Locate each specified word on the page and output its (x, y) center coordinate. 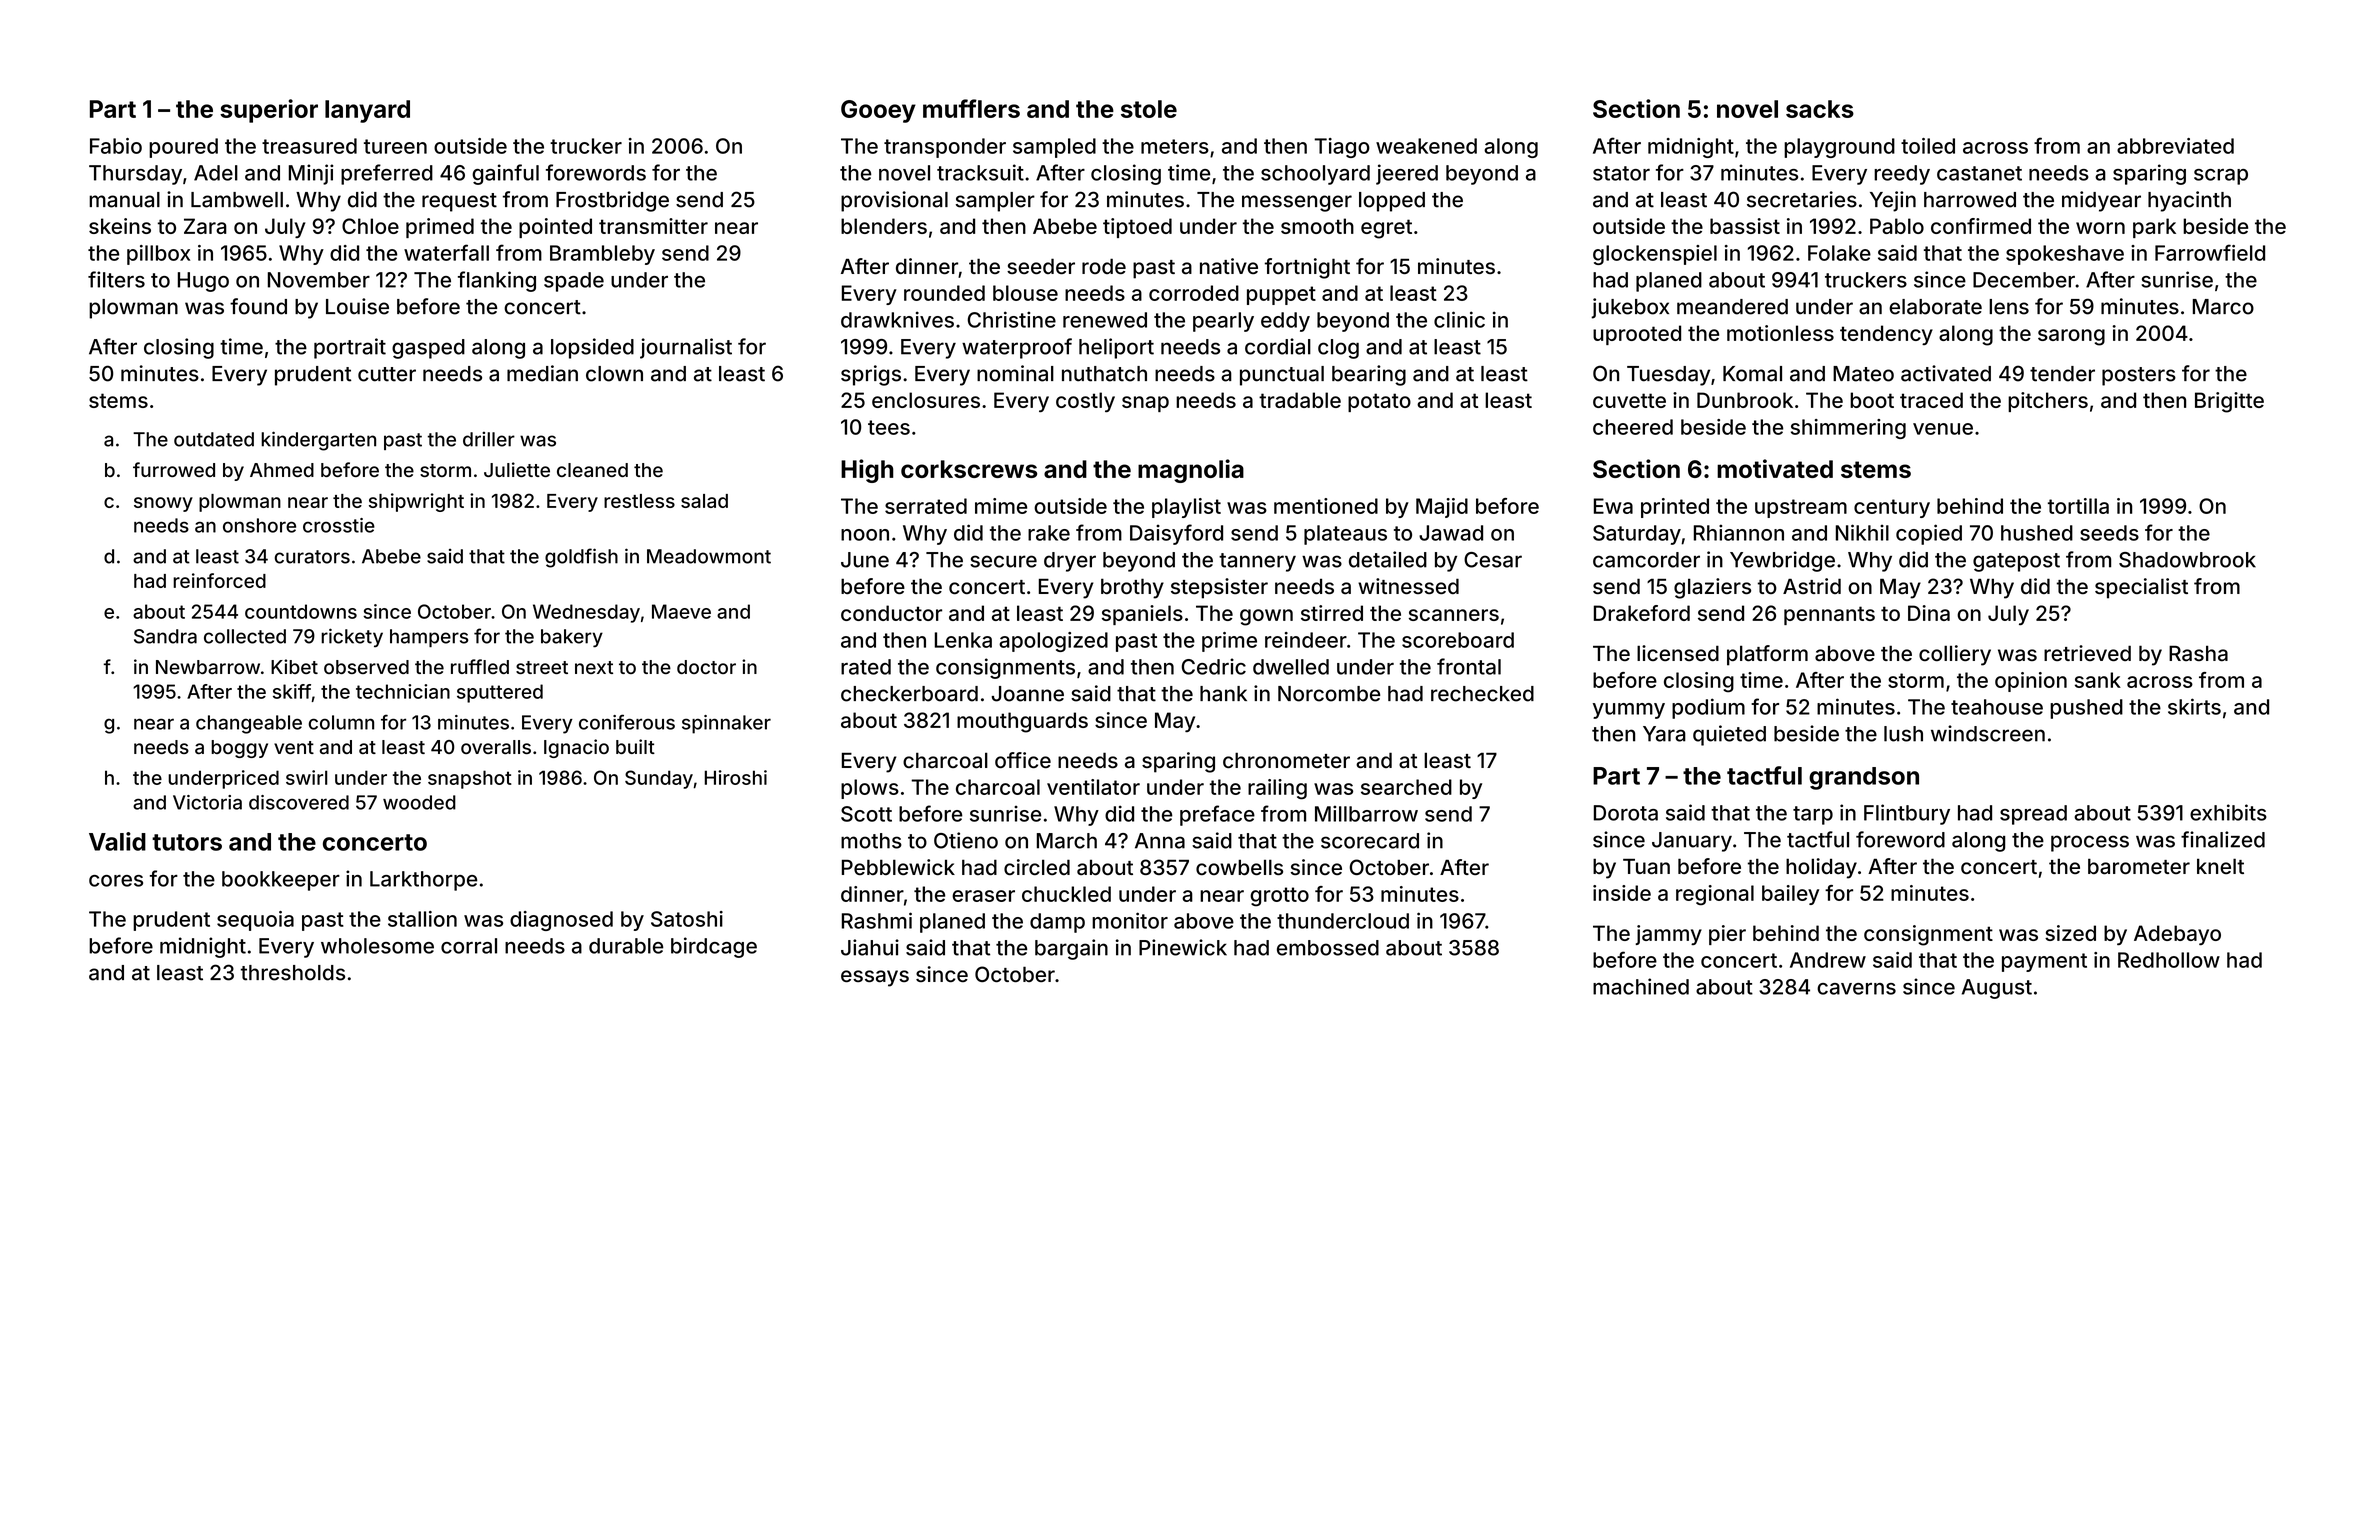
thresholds (293, 973)
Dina (1929, 613)
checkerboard (909, 694)
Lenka (963, 640)
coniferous (627, 722)
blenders (884, 226)
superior (269, 111)
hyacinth (2189, 201)
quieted (1729, 735)
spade (574, 282)
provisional (894, 201)
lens (2009, 307)
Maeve (681, 611)
